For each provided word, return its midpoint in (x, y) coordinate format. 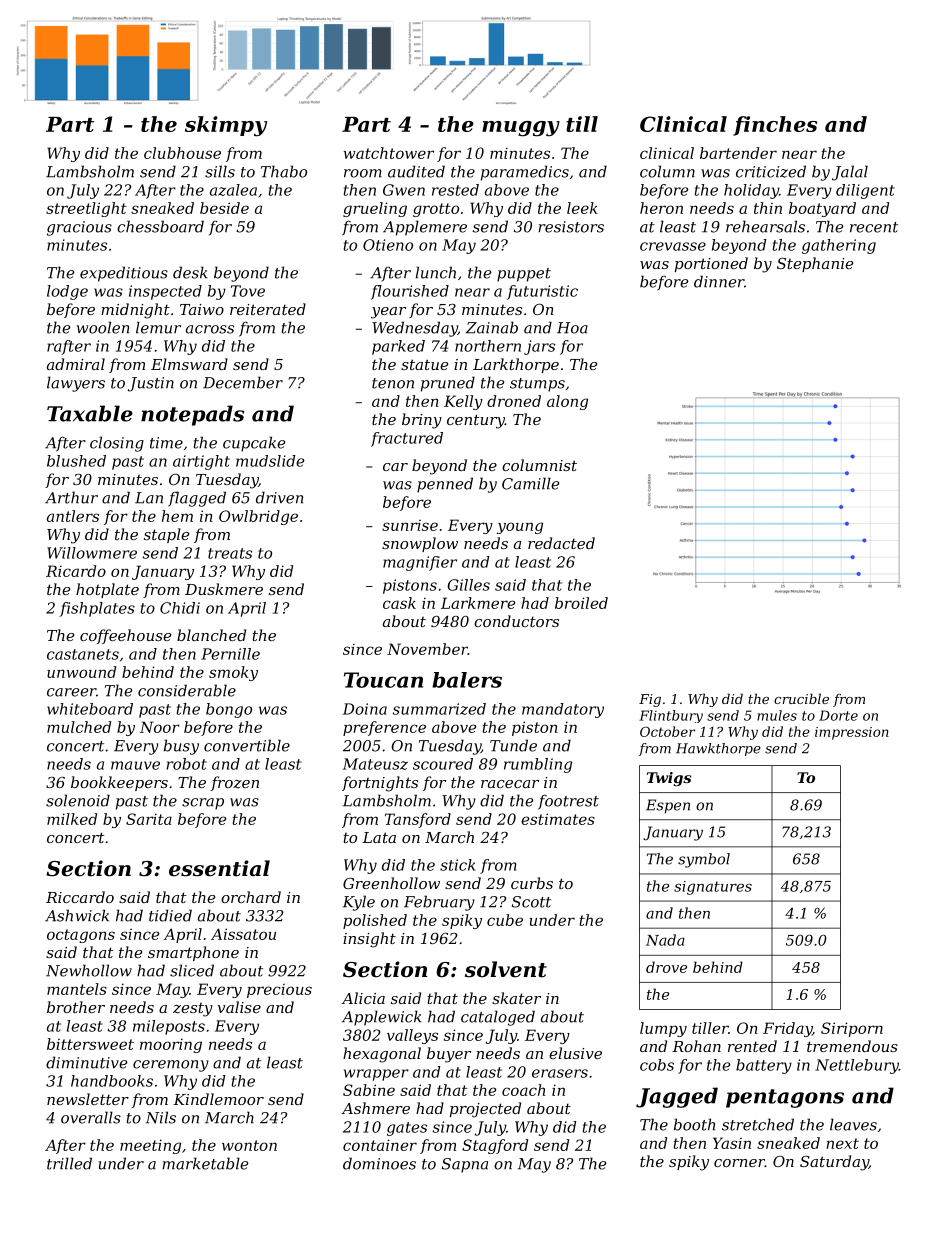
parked (398, 347)
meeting (150, 1146)
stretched (758, 1124)
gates (407, 1129)
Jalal (850, 173)
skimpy (226, 126)
